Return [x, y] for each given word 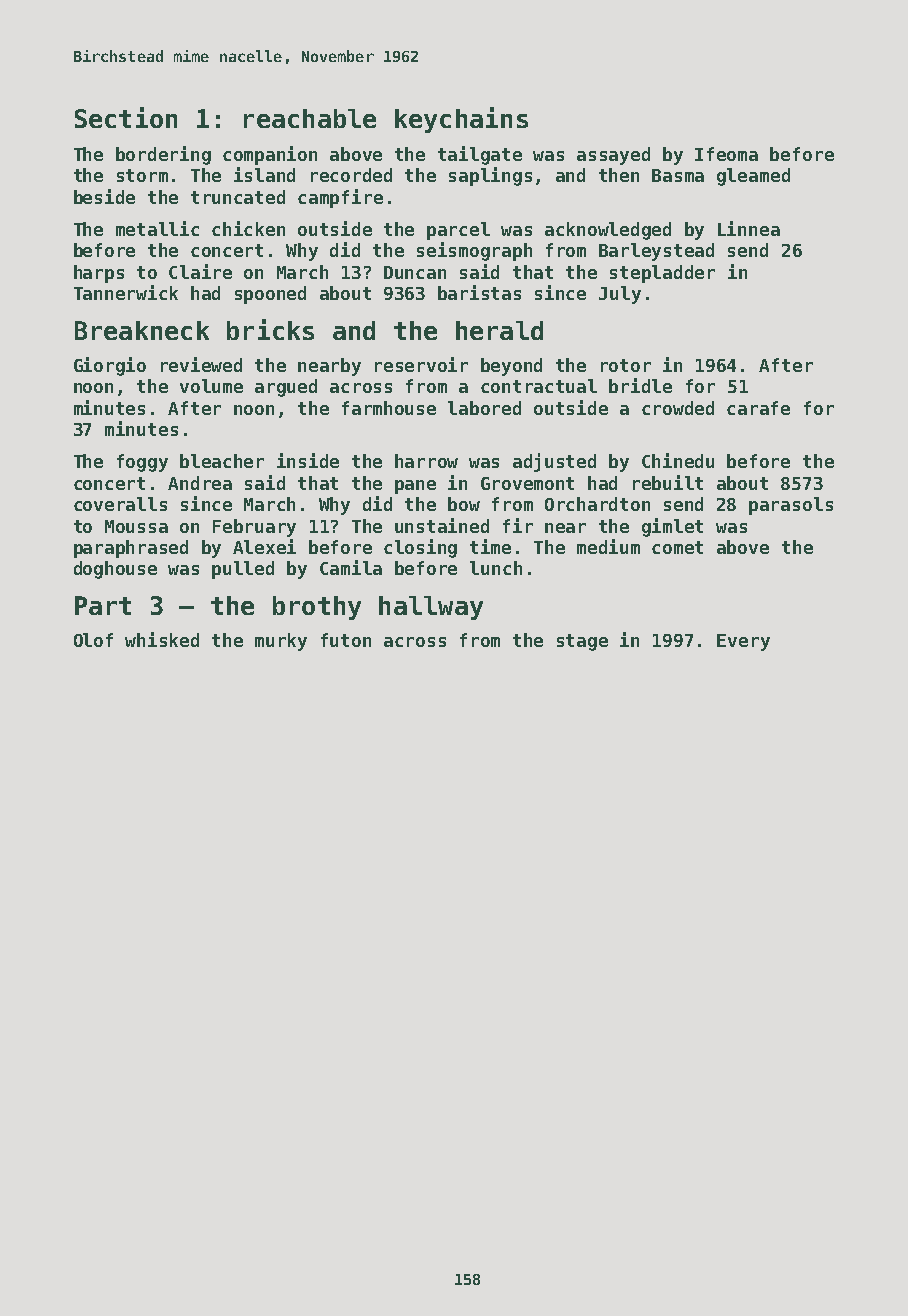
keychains [461, 120]
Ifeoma [726, 154]
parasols [791, 506]
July [620, 295]
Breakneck [142, 330]
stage [582, 642]
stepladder [662, 274]
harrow [426, 461]
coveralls [120, 504]
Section [126, 117]
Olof [93, 640]
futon [346, 640]
